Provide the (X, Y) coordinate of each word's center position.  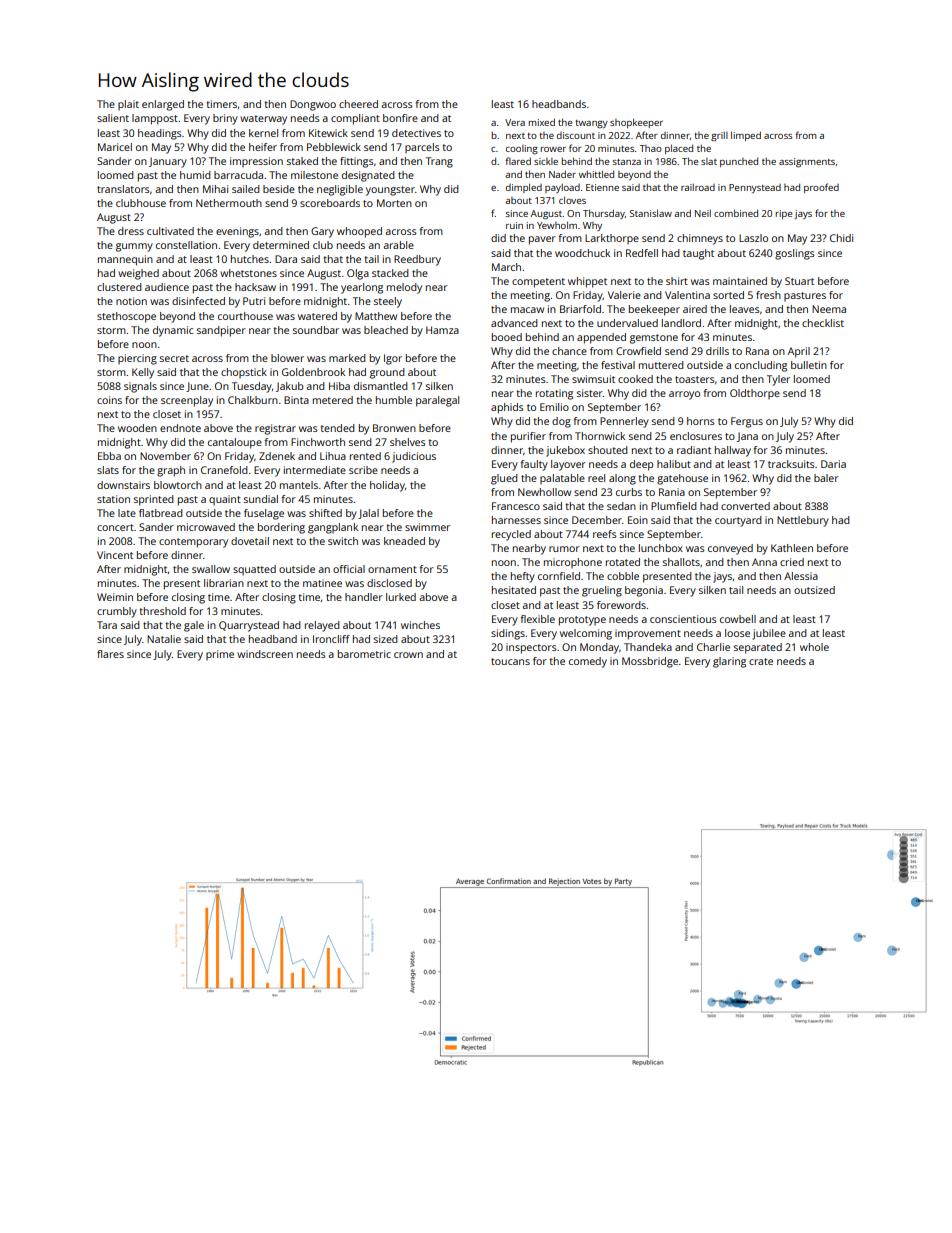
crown (408, 655)
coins (109, 400)
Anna (764, 562)
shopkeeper (636, 123)
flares (110, 654)
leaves (745, 309)
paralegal (437, 401)
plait (128, 105)
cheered (358, 104)
